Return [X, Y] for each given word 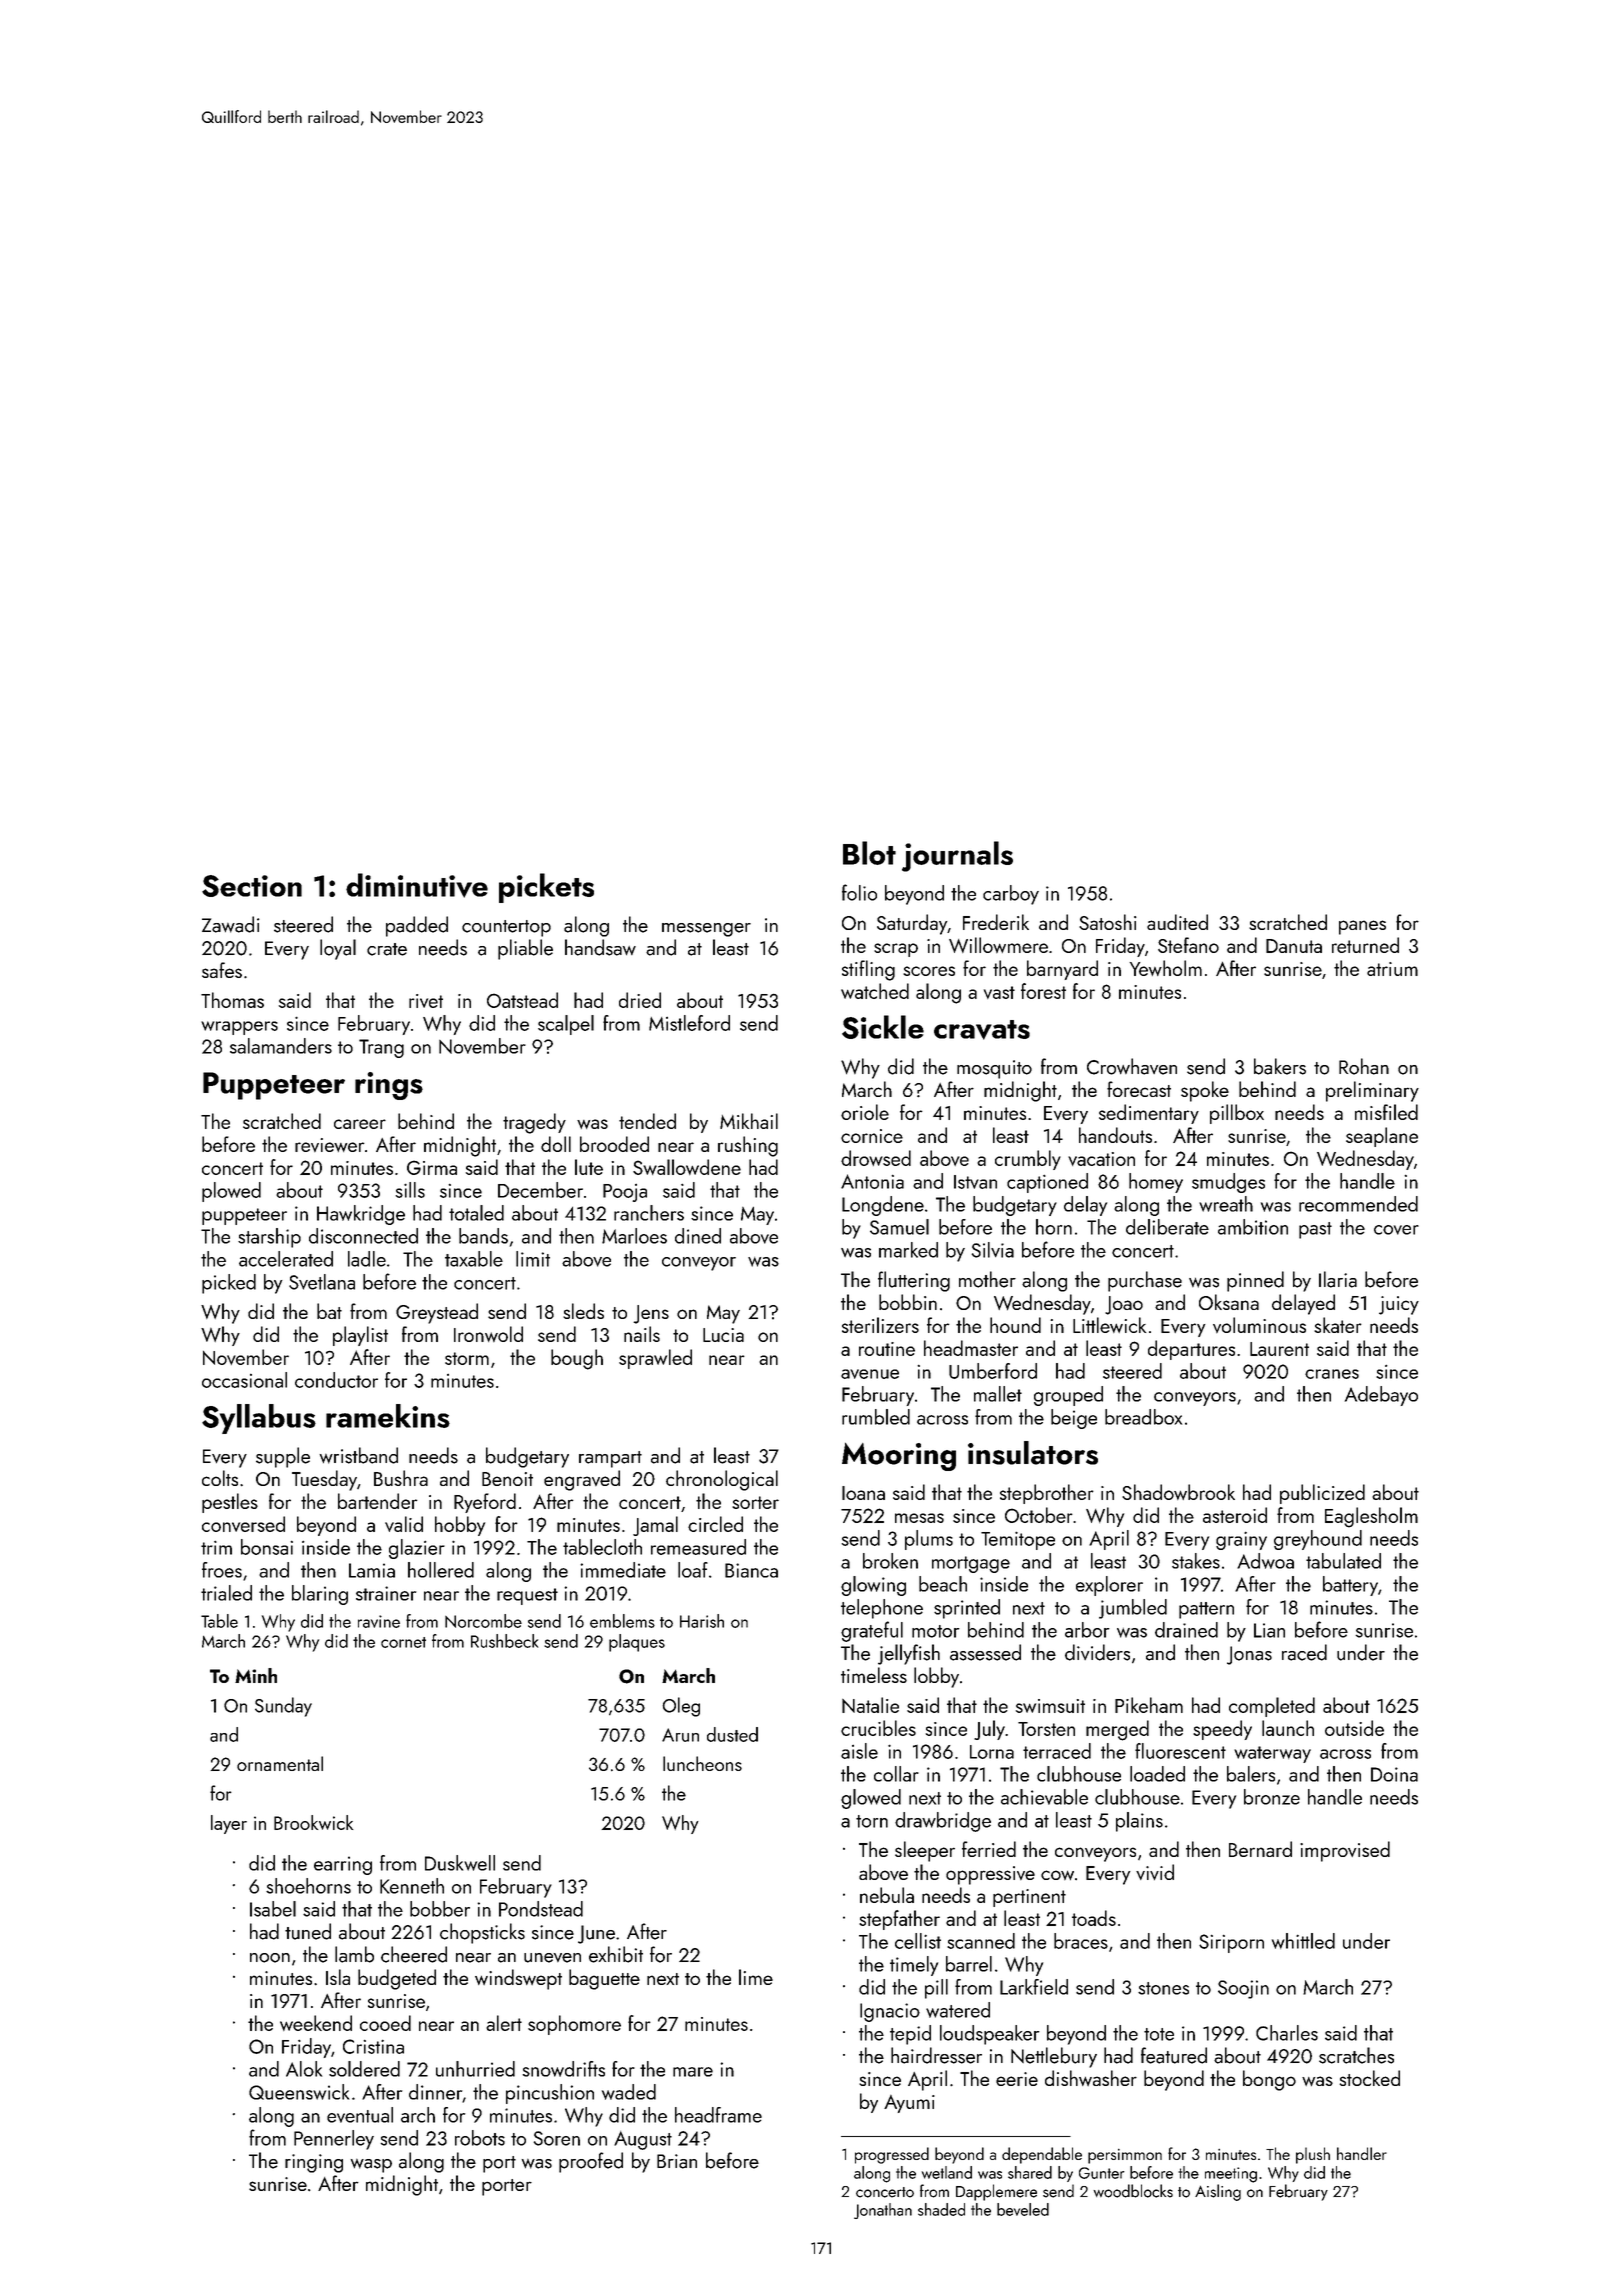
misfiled [1386, 1112]
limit [533, 1259]
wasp [371, 2166]
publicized [1322, 1494]
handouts [1115, 1135]
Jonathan [883, 2211]
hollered [441, 1570]
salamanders [281, 1046]
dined [698, 1236]
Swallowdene [687, 1167]
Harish [702, 1621]
